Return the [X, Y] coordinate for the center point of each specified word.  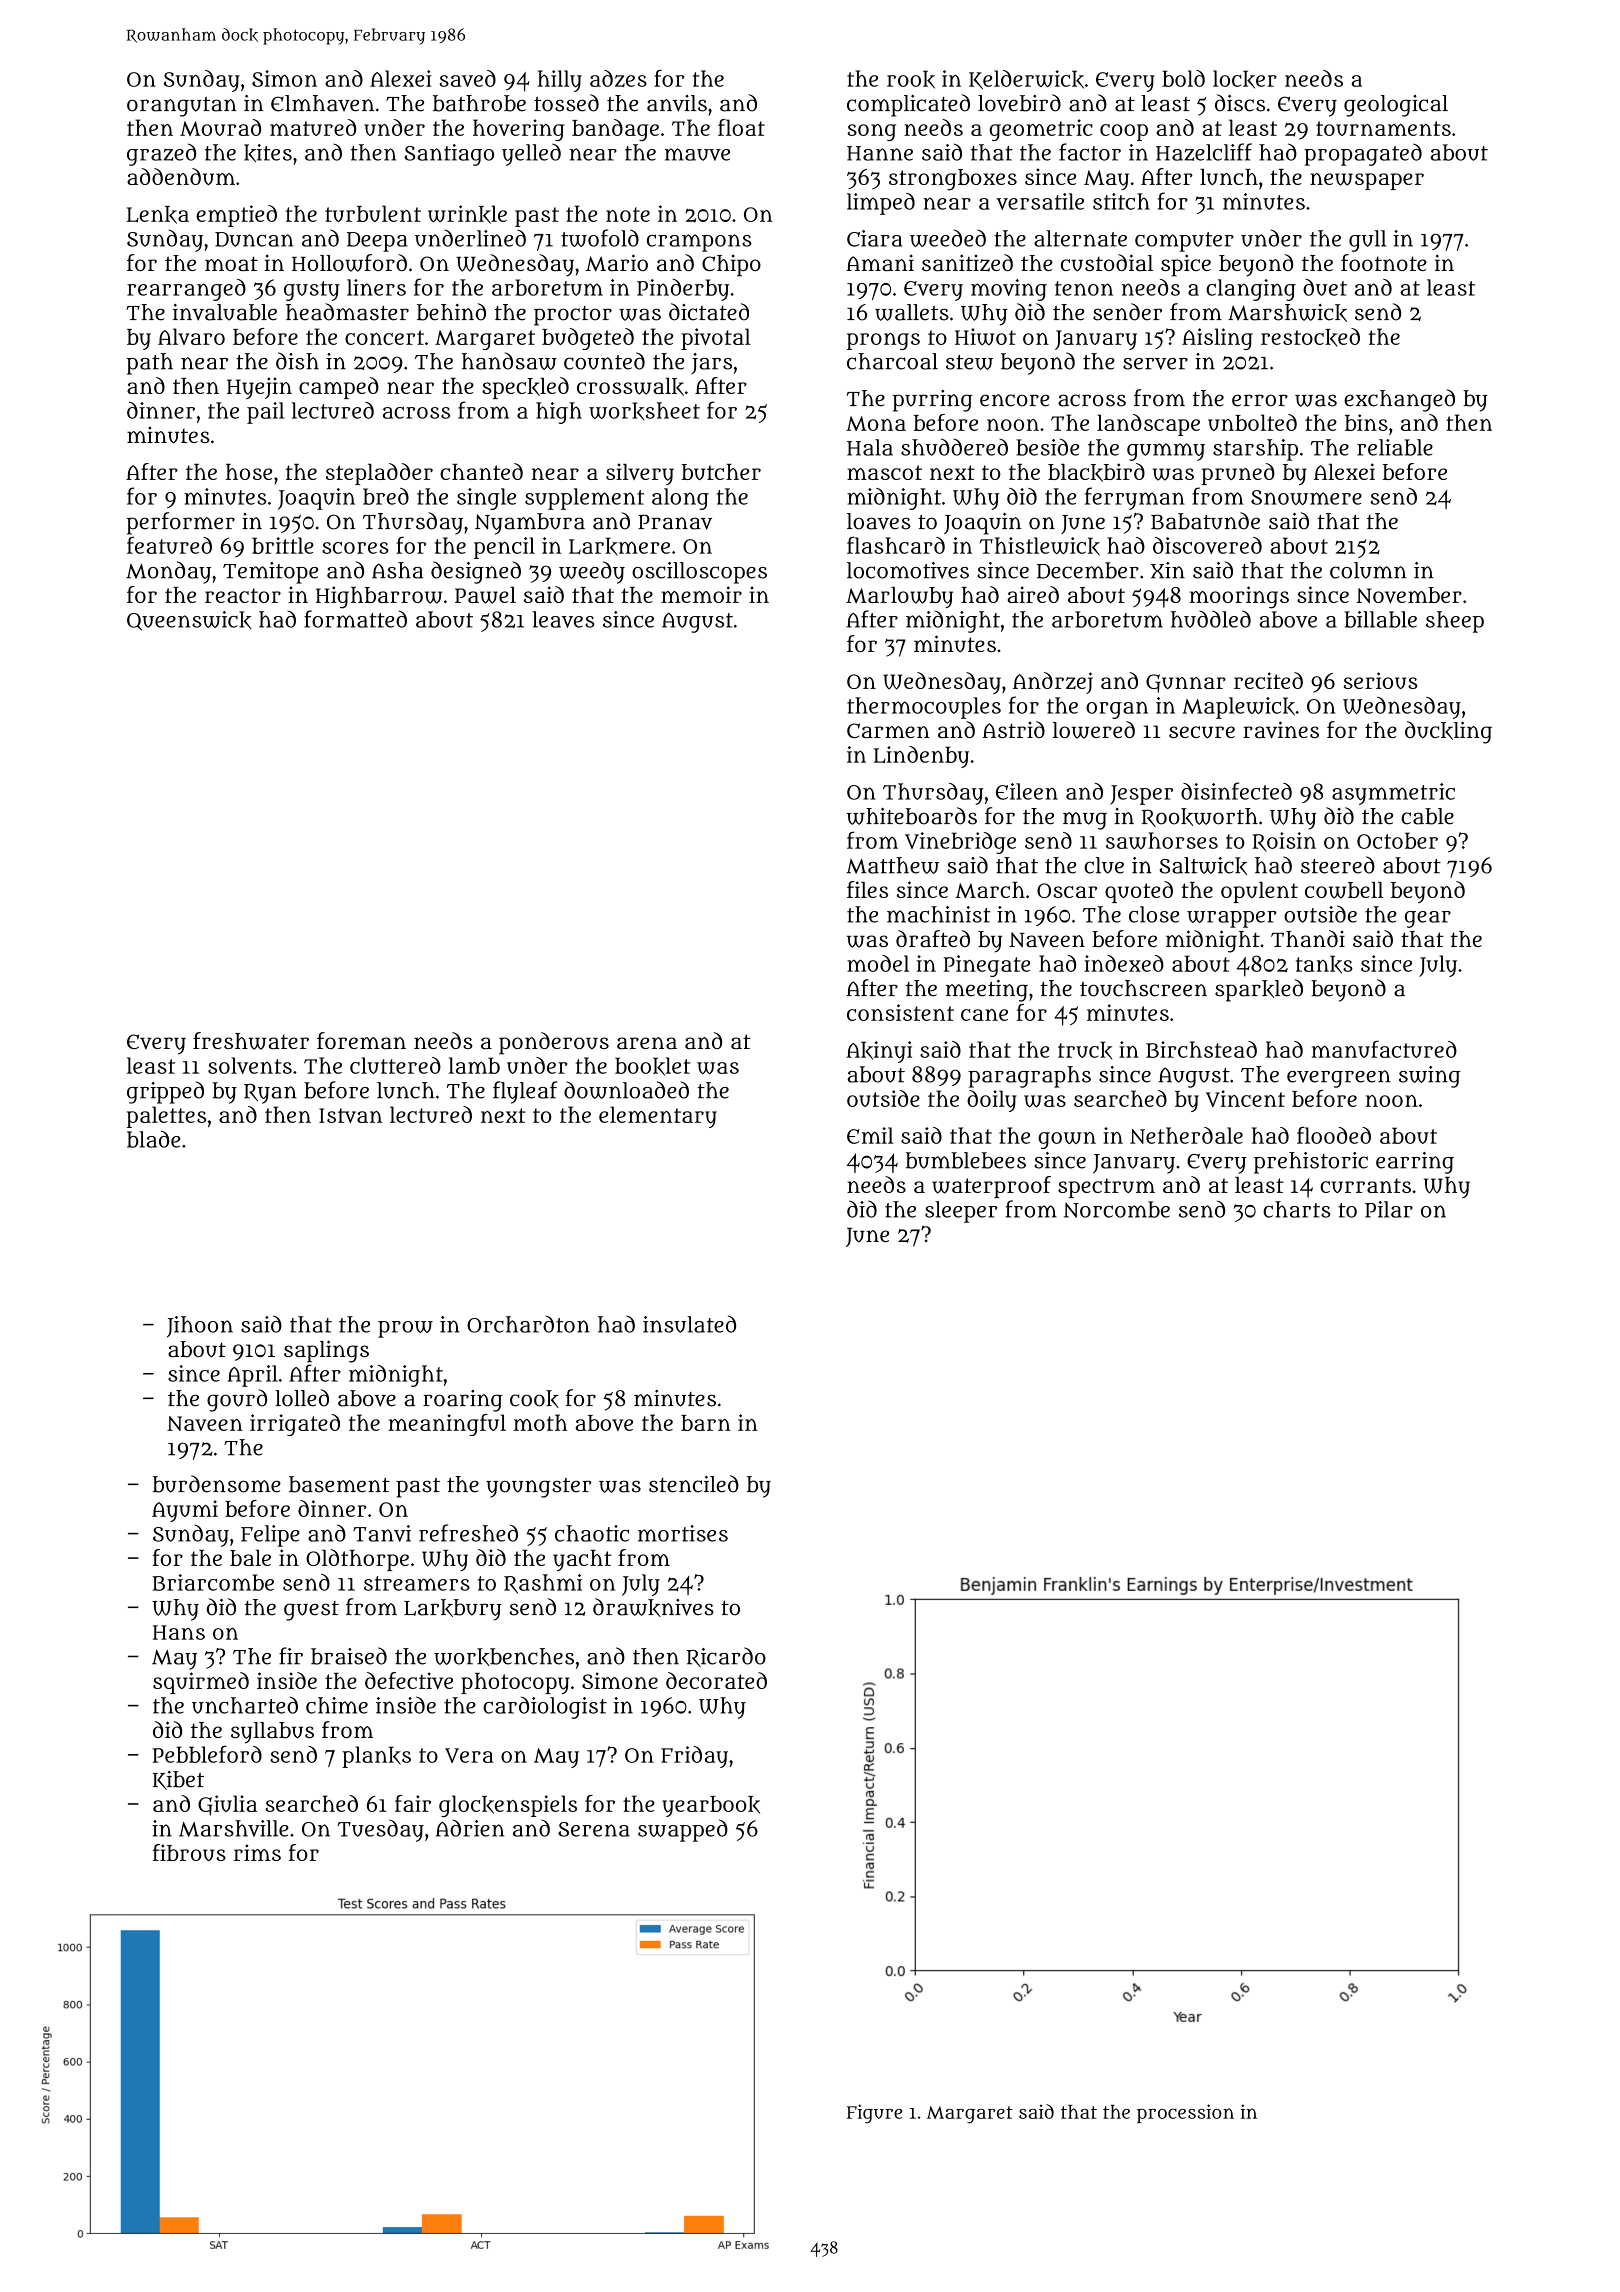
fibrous [189, 1852]
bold [1183, 78]
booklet [652, 1066]
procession [1185, 2113]
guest [311, 1611]
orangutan [182, 107]
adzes [618, 78]
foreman [361, 1040]
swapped [683, 1830]
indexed [1124, 963]
